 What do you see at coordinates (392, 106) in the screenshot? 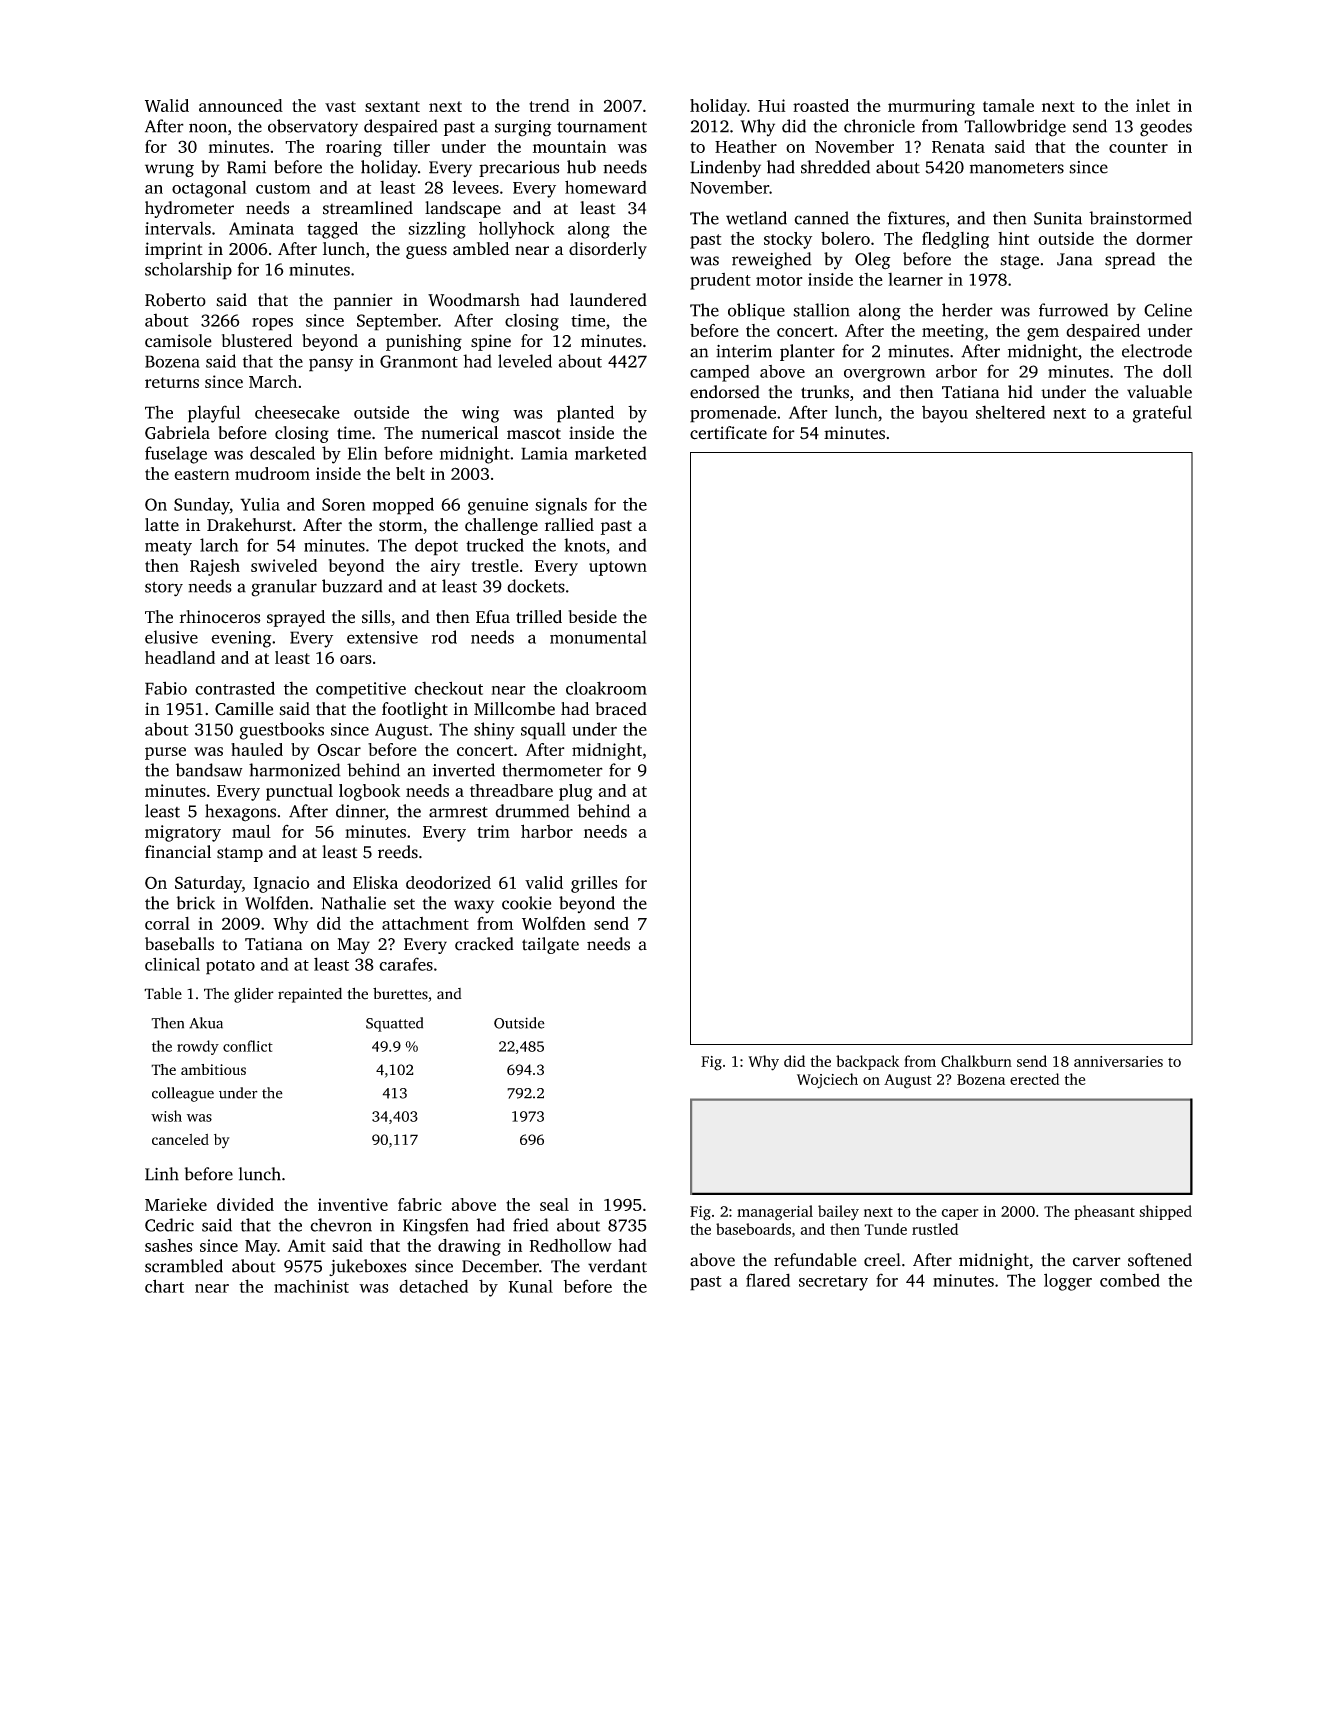
I see `sextant` at bounding box center [392, 106].
